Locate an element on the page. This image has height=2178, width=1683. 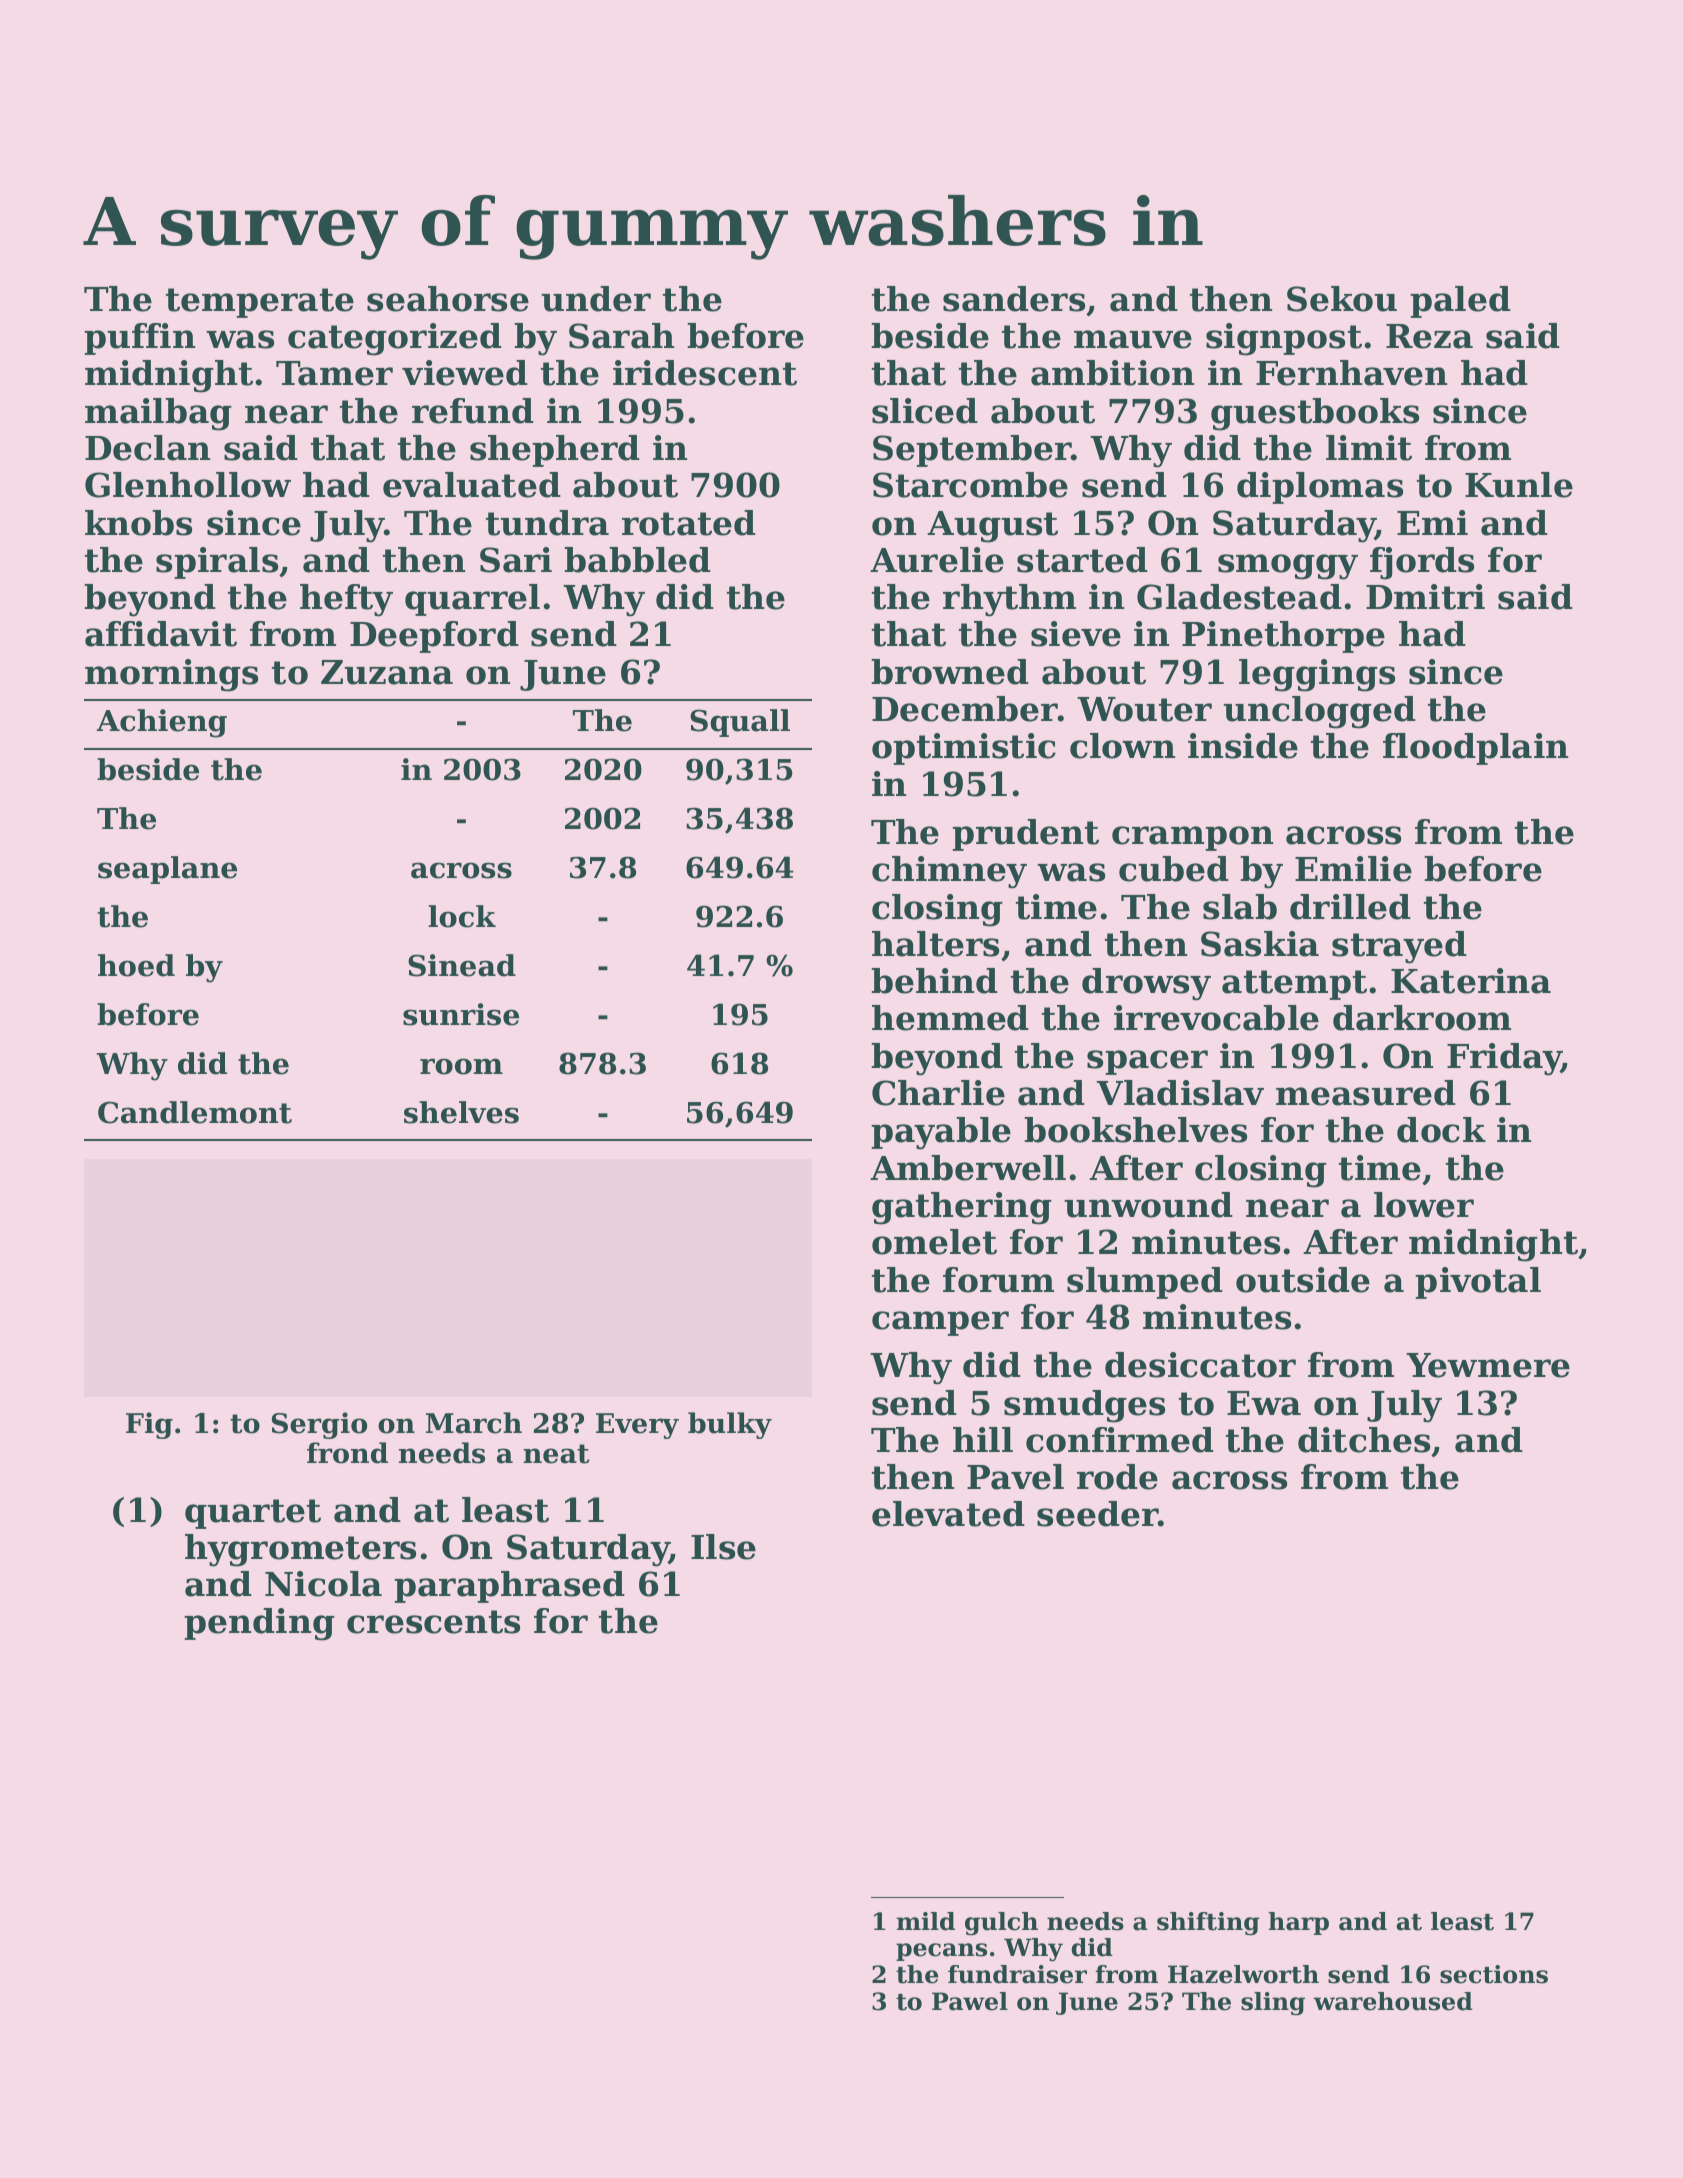
gathering is located at coordinates (962, 1208).
